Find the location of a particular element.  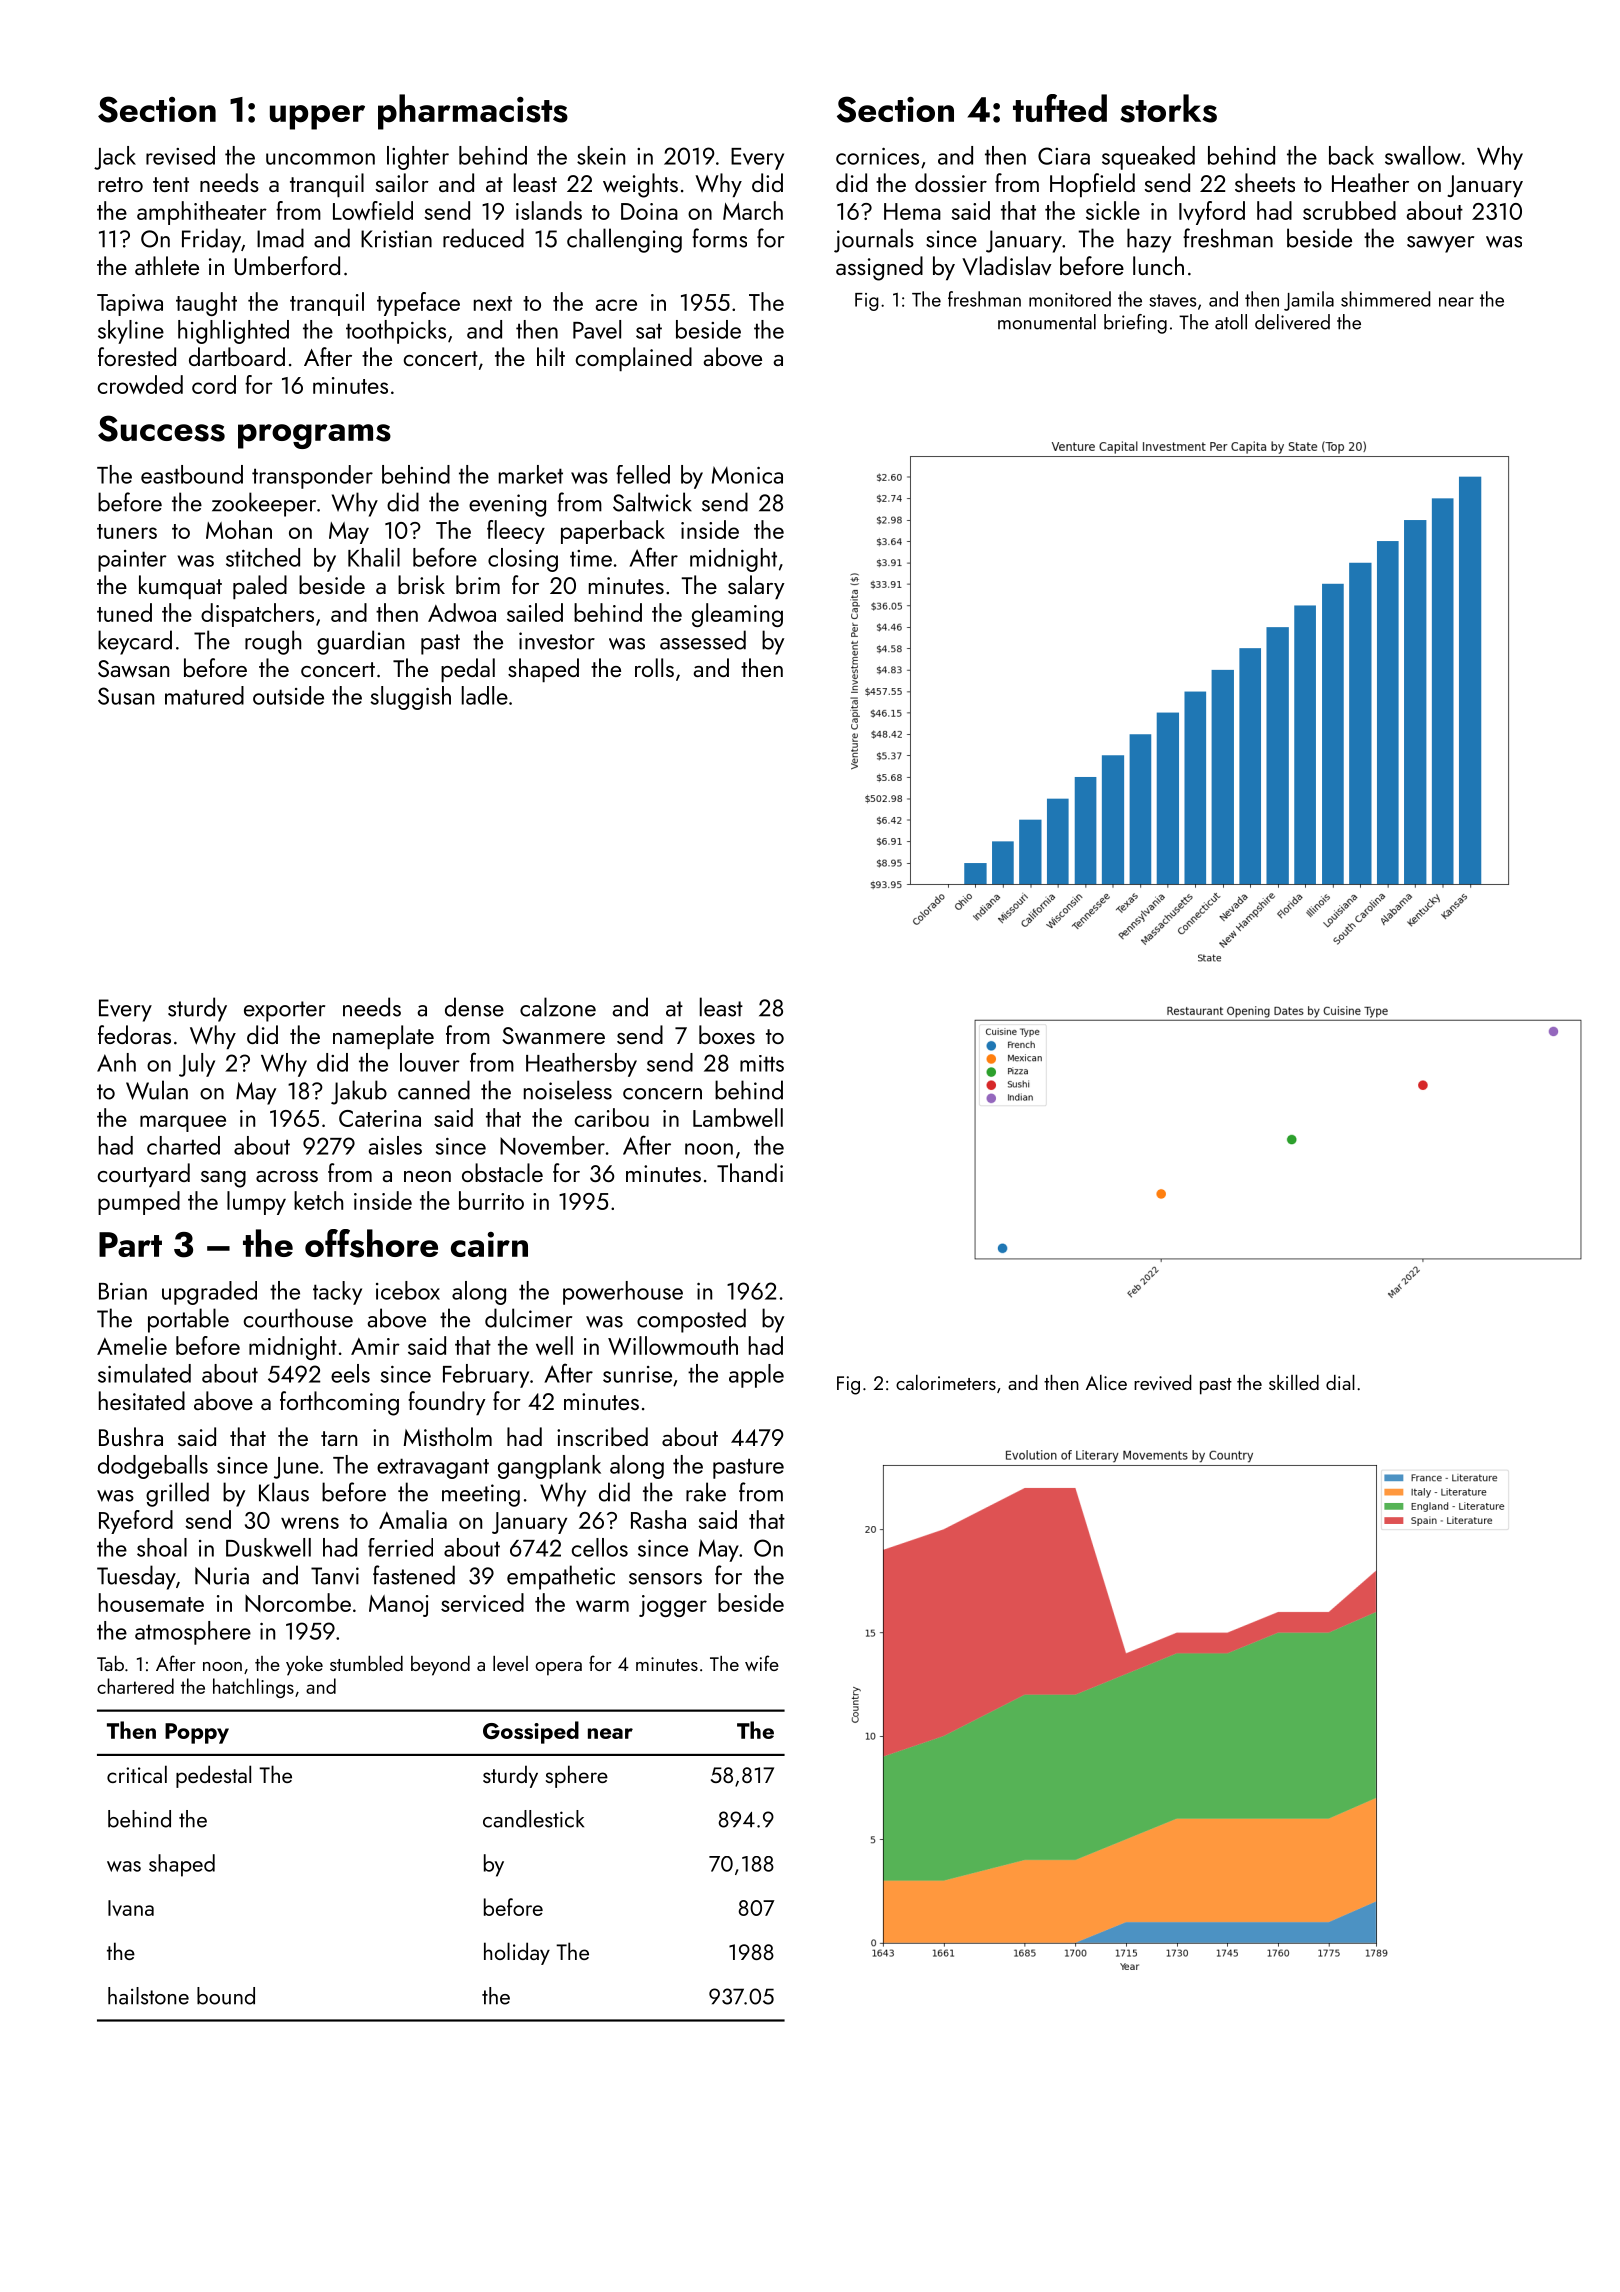

pharmacists is located at coordinates (473, 112).
